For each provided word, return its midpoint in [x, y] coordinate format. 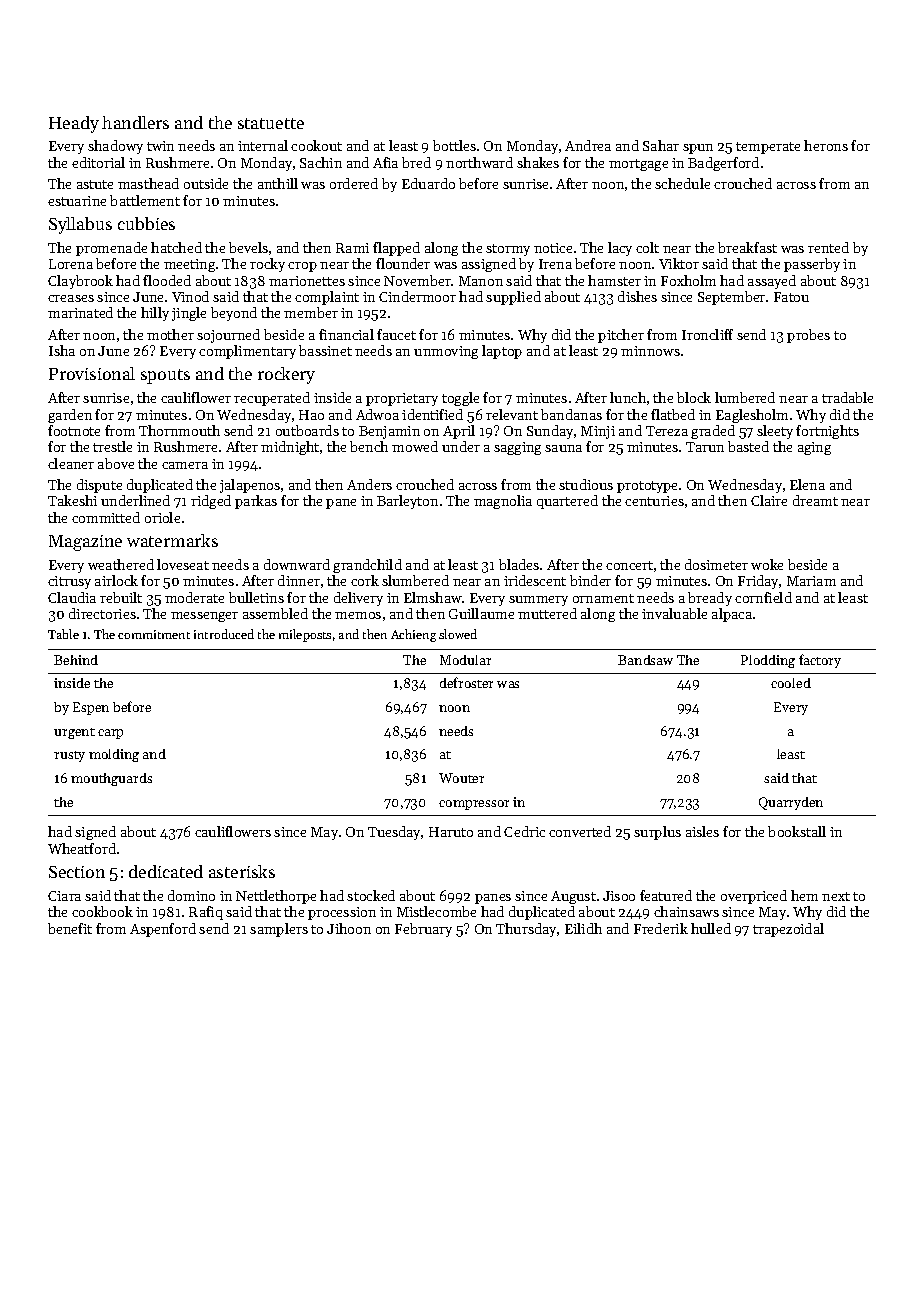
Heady [74, 124]
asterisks [242, 871]
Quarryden [791, 803]
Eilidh [583, 928]
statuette [271, 123]
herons [826, 145]
